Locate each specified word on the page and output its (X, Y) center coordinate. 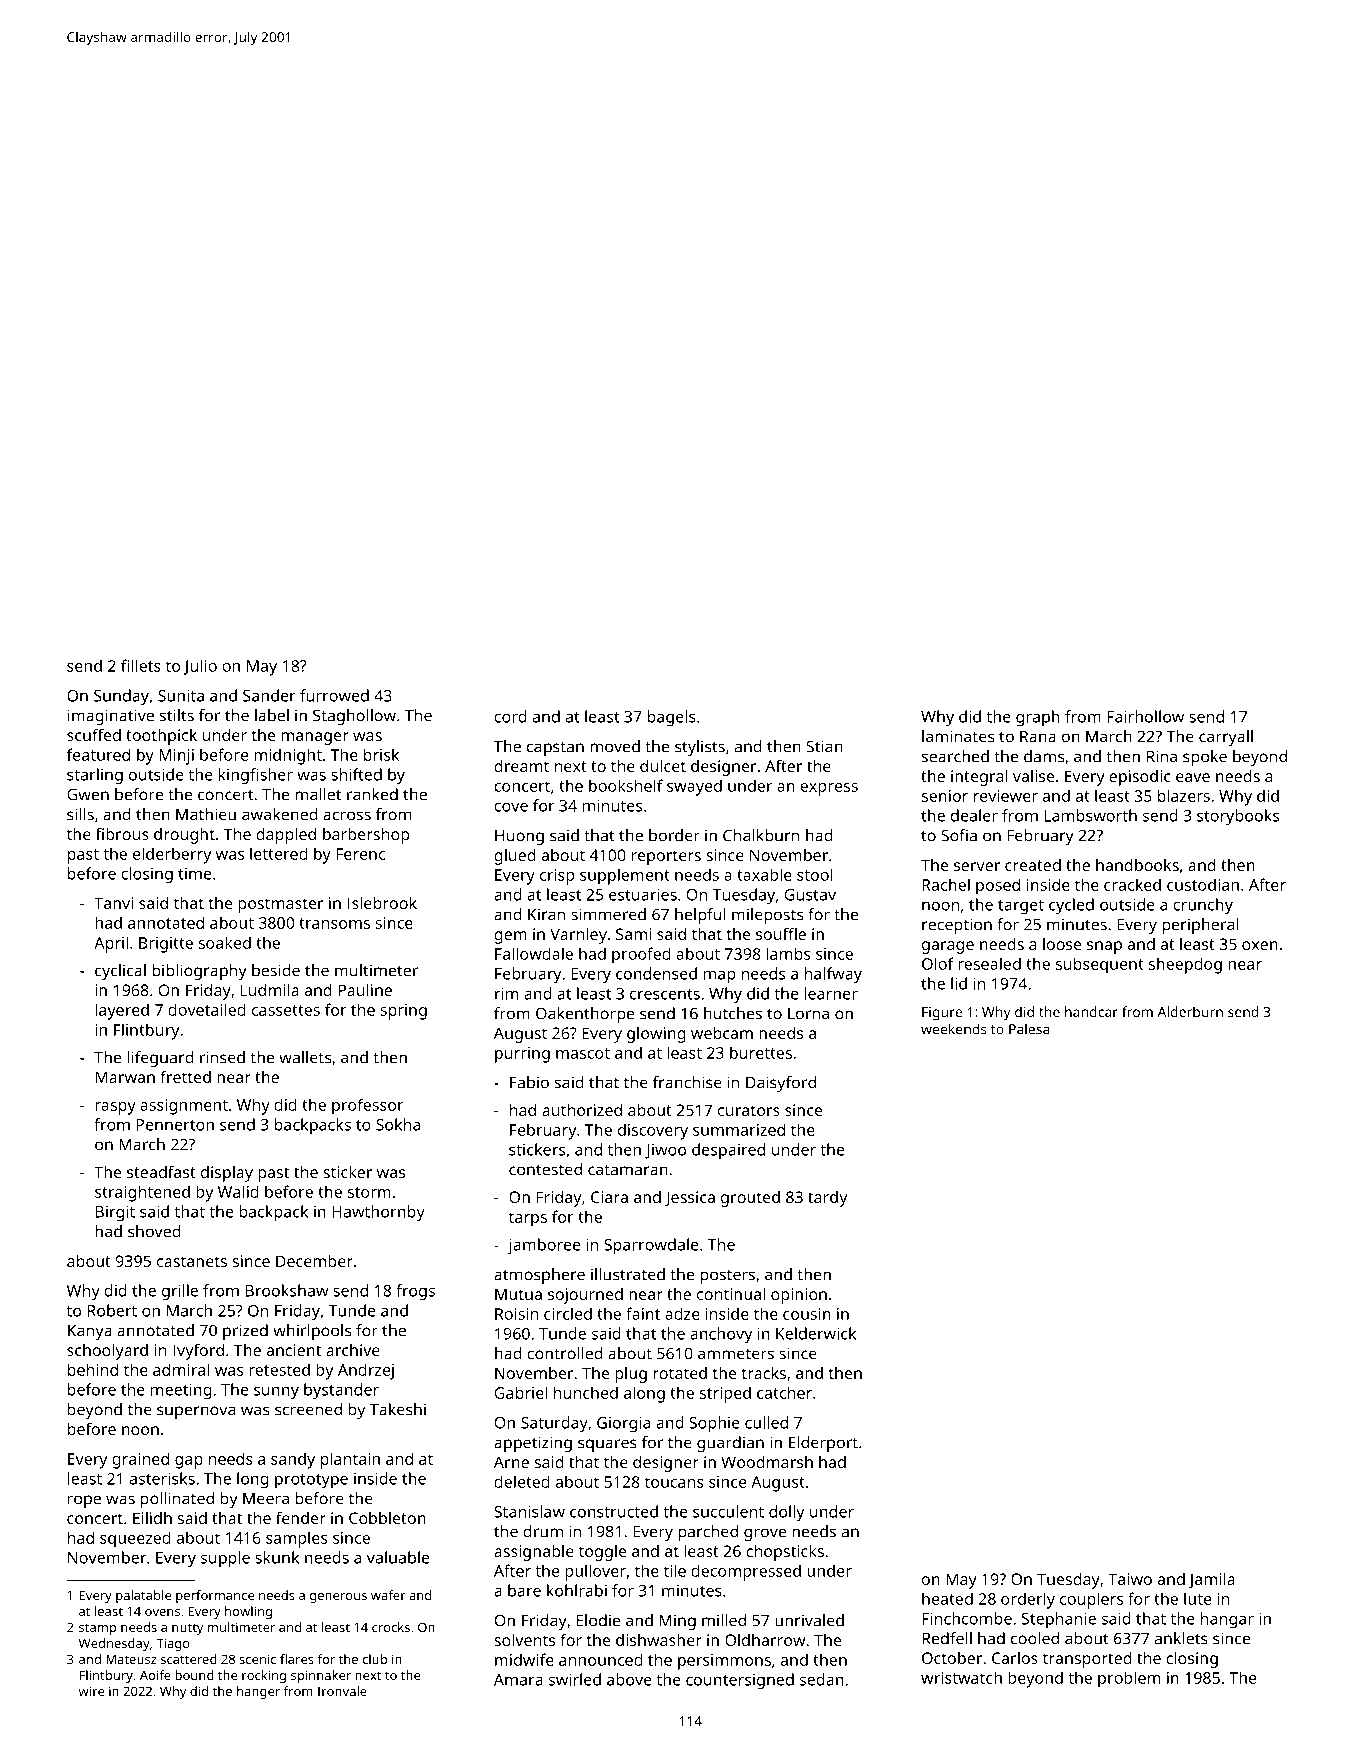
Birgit (115, 1214)
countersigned (740, 1681)
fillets (141, 665)
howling (248, 1612)
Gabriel (521, 1392)
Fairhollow (1145, 716)
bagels (672, 718)
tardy (827, 1199)
